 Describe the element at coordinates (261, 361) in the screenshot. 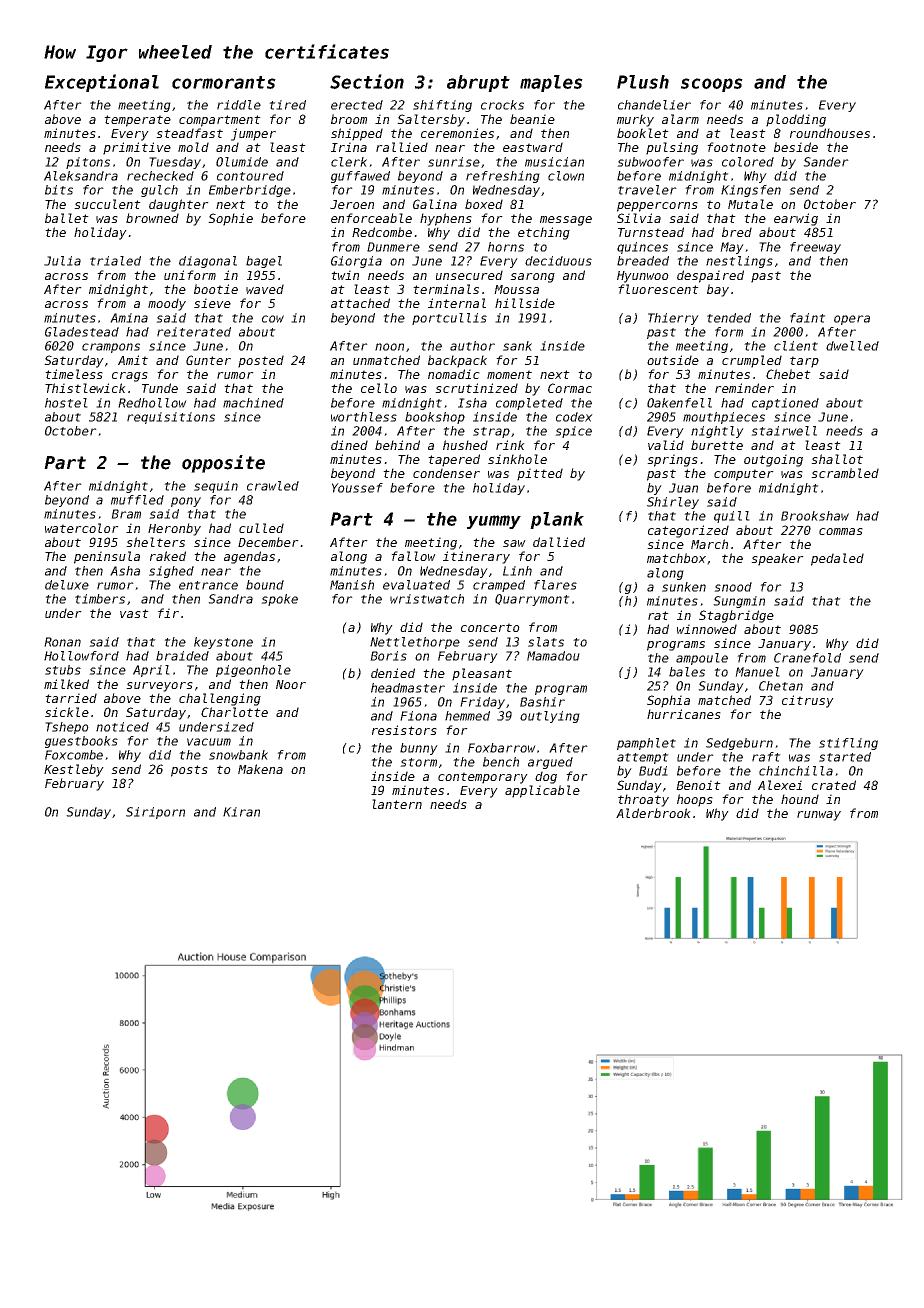

I see `posted` at that location.
